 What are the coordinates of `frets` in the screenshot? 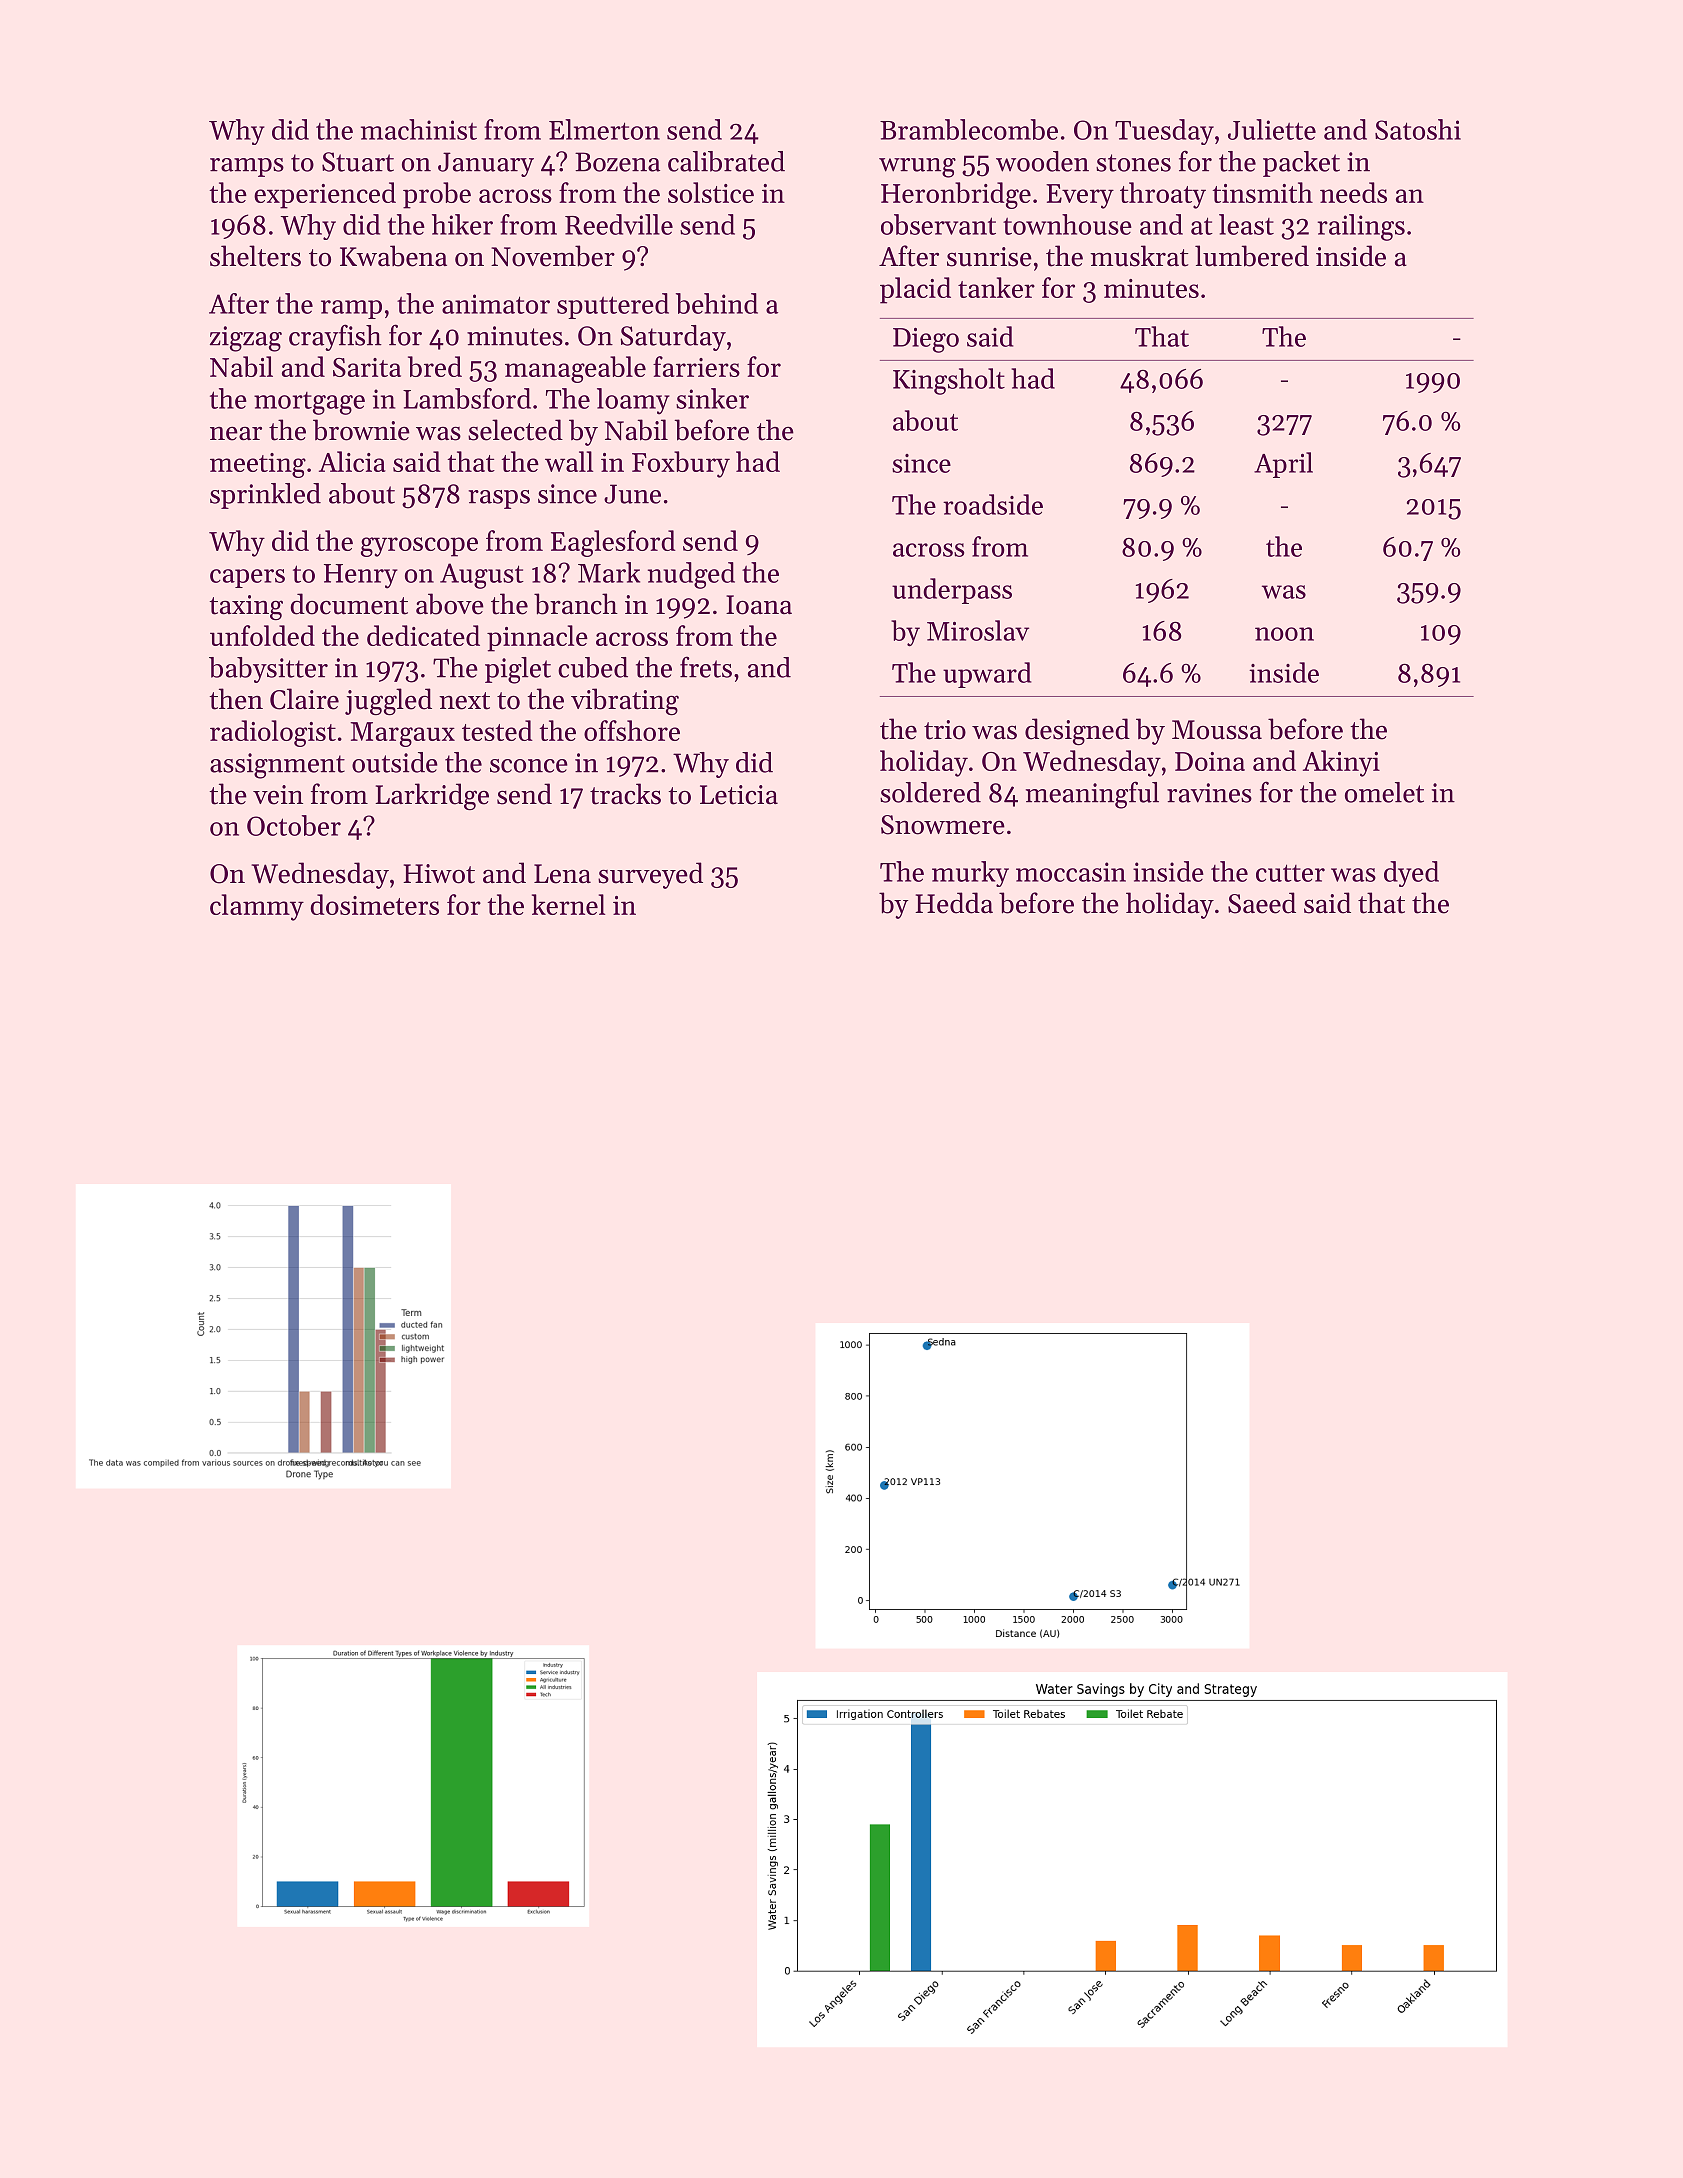 It's located at (706, 667).
